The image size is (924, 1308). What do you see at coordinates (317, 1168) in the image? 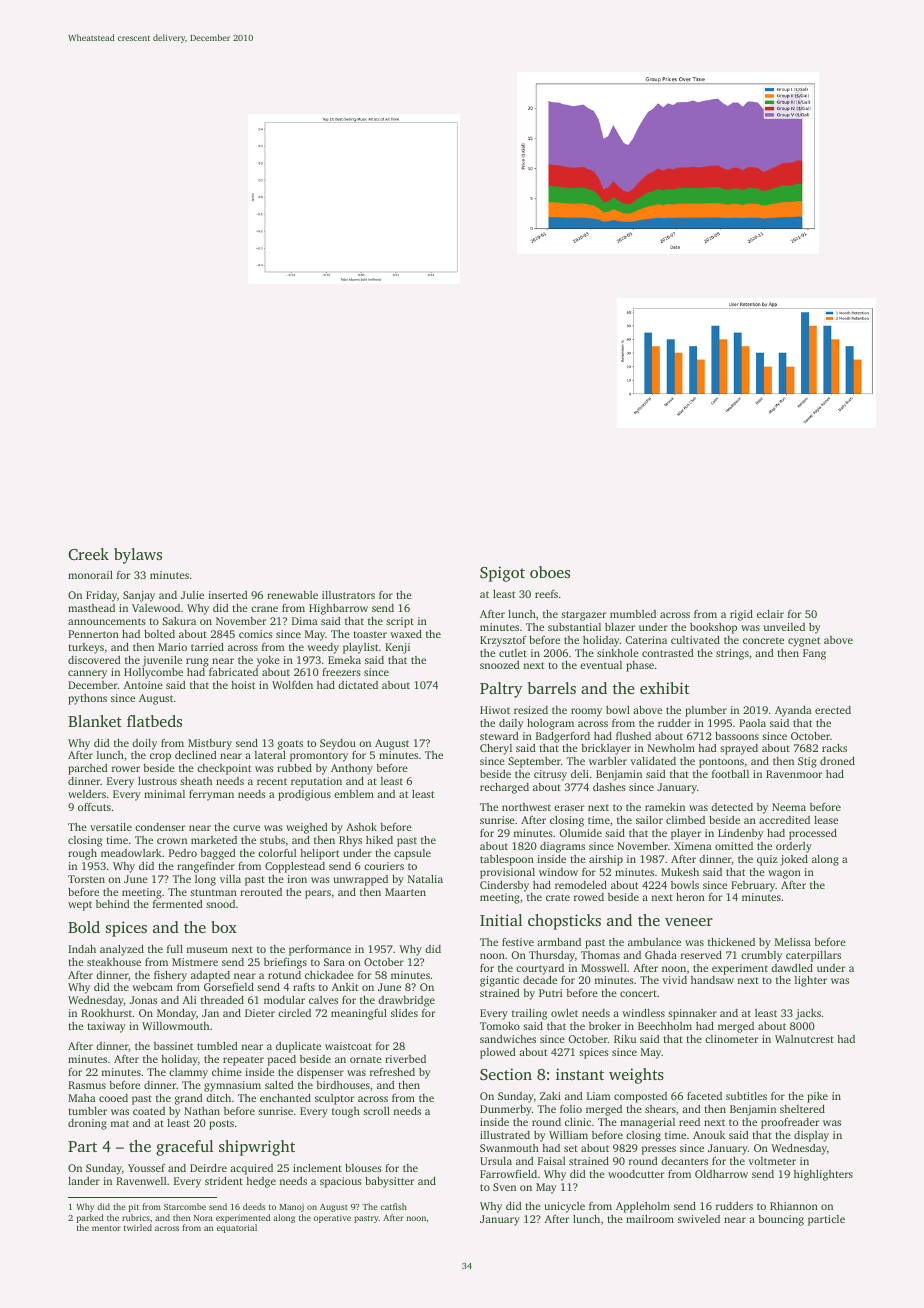
I see `inclement` at bounding box center [317, 1168].
